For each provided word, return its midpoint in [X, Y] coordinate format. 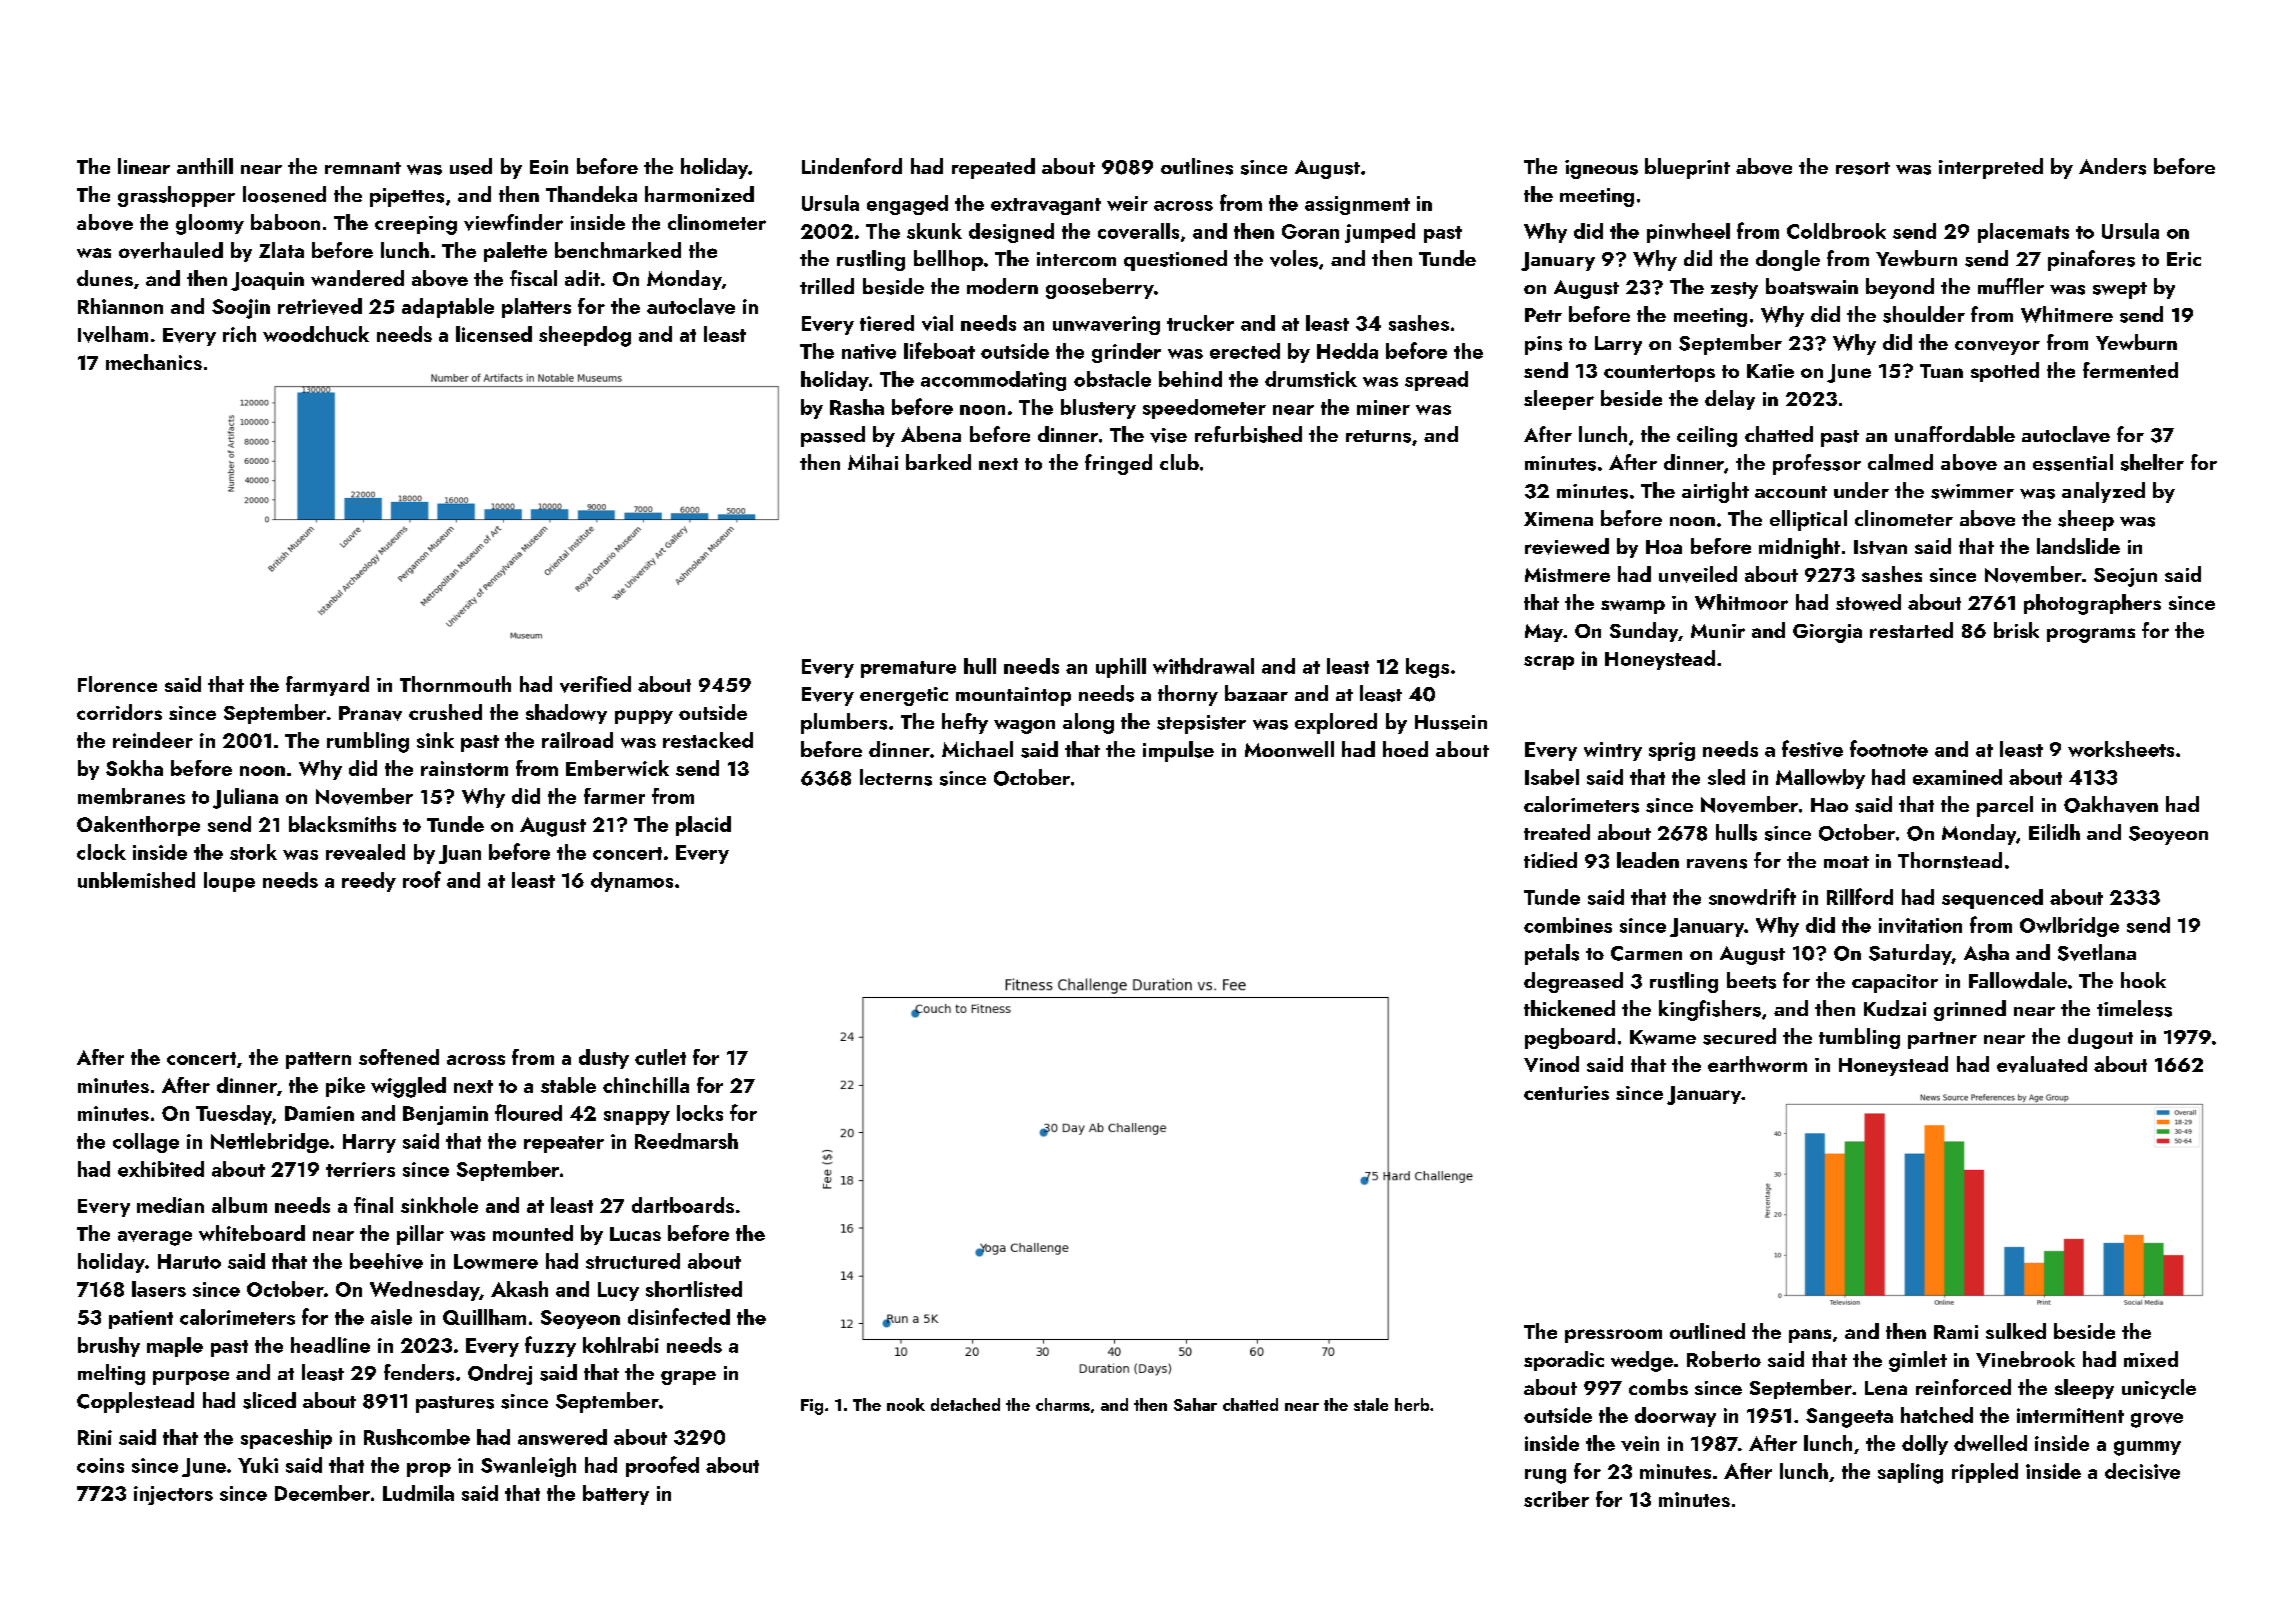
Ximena [1558, 519]
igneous [1601, 169]
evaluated [2042, 1064]
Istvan [1880, 547]
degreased [1573, 982]
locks [700, 1113]
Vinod [1551, 1064]
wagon [1024, 727]
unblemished [136, 880]
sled [1726, 777]
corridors [119, 712]
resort [1863, 168]
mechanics [154, 362]
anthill [205, 166]
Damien [319, 1113]
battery [616, 1495]
